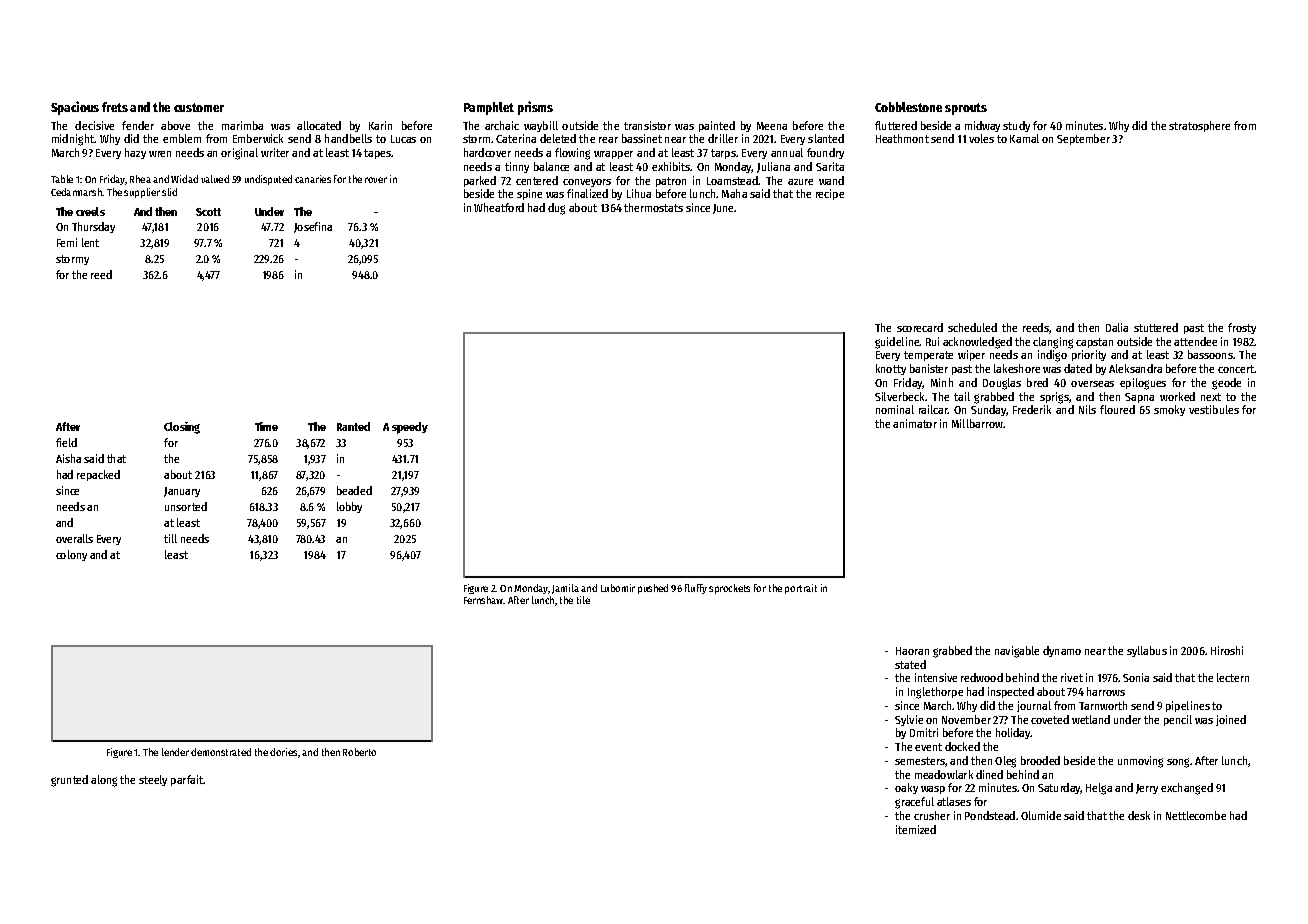 This screenshot has height=924, width=1308. I want to click on grunted, so click(69, 781).
